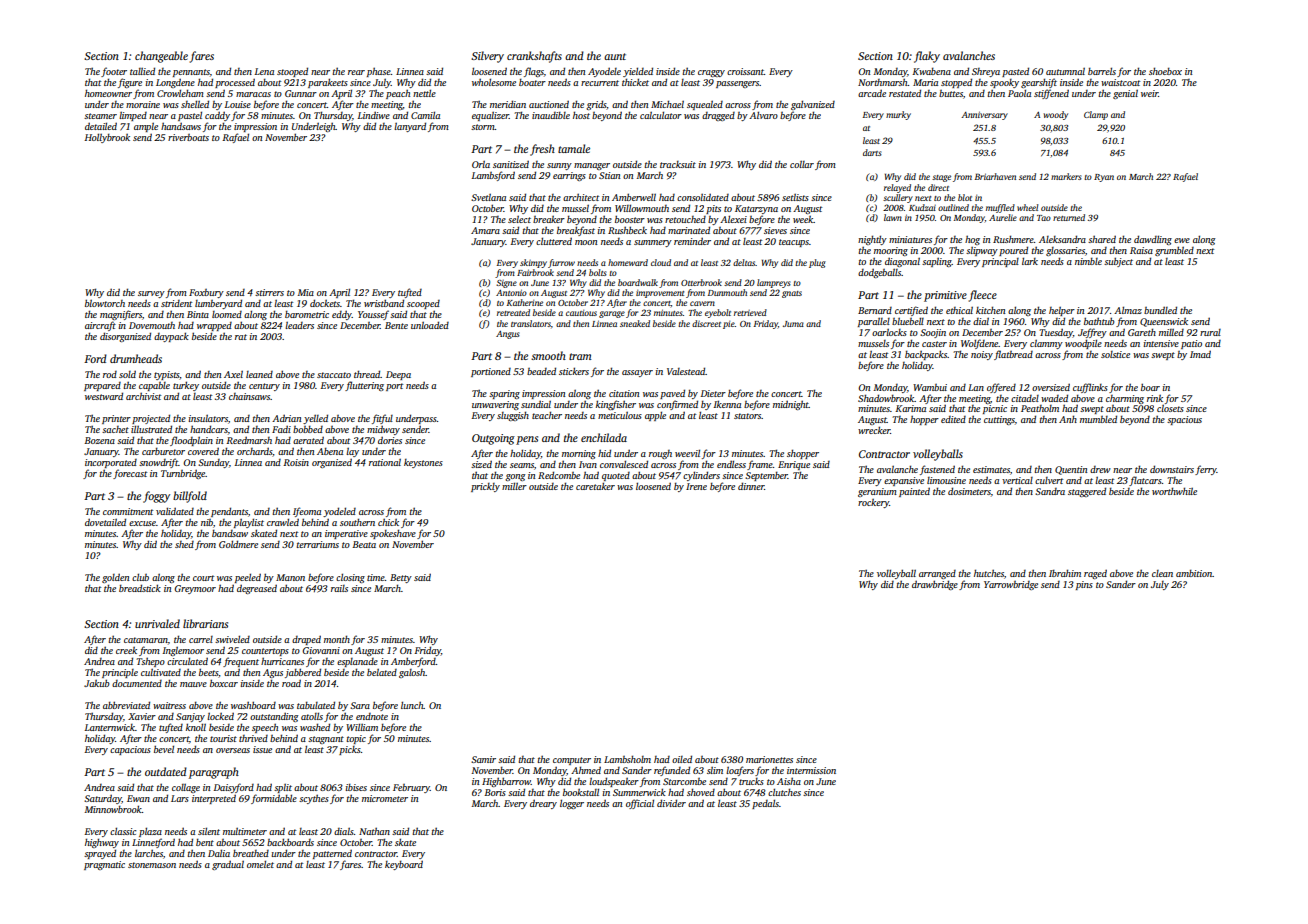  What do you see at coordinates (682, 759) in the screenshot?
I see `oiled` at bounding box center [682, 759].
